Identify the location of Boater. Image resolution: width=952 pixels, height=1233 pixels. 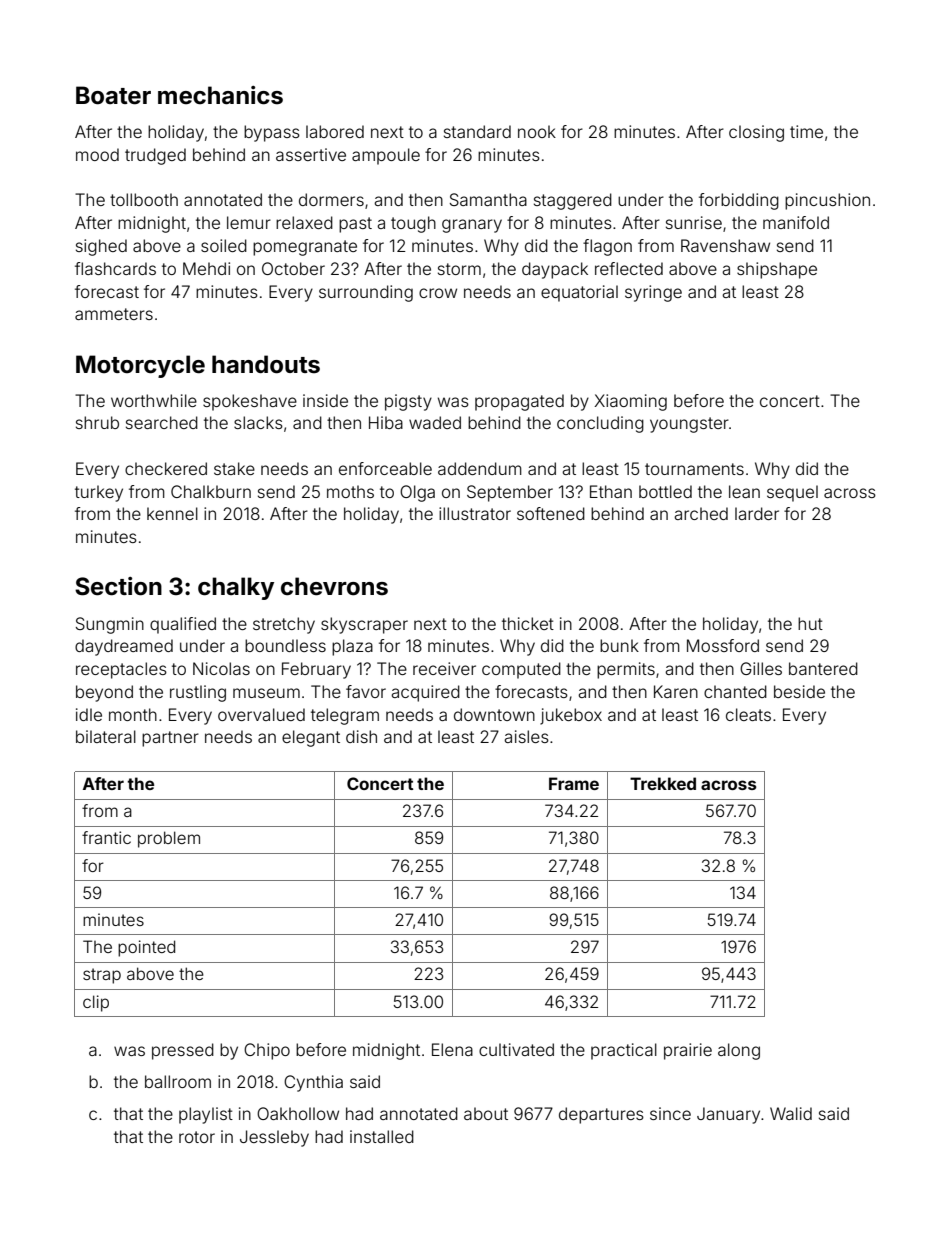
(113, 95).
